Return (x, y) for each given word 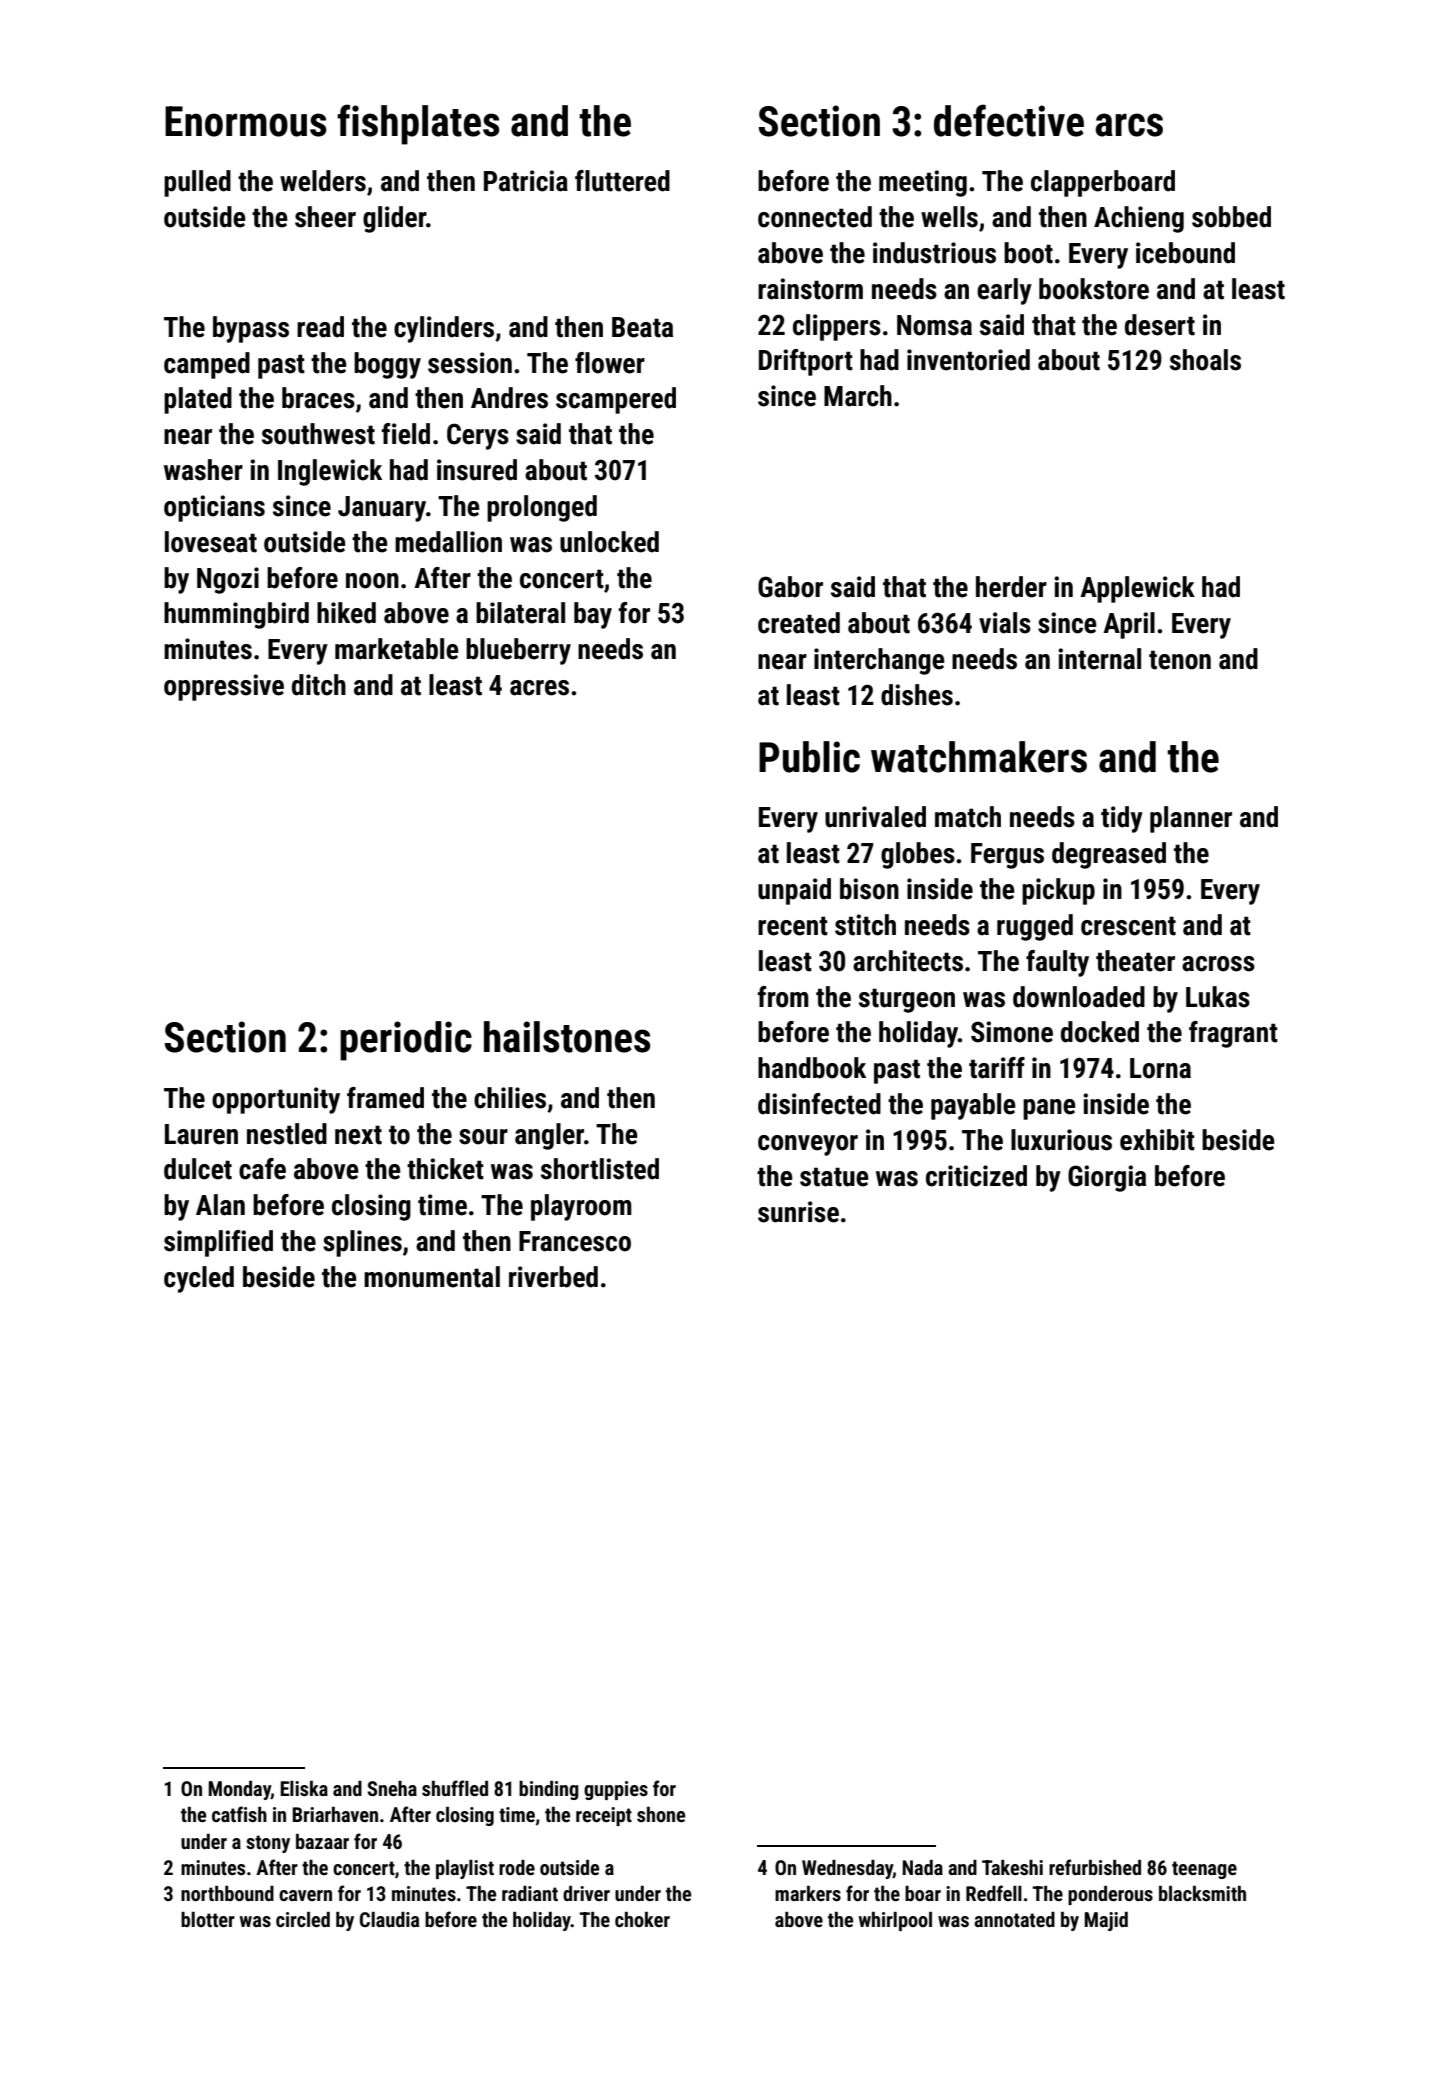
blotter (208, 1919)
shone (661, 1814)
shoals (1205, 360)
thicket (445, 1169)
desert (1160, 325)
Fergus (1007, 856)
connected (815, 217)
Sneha (392, 1788)
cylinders (444, 329)
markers (808, 1893)
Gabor (790, 587)
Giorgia (1107, 1178)
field (405, 434)
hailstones (567, 1037)
